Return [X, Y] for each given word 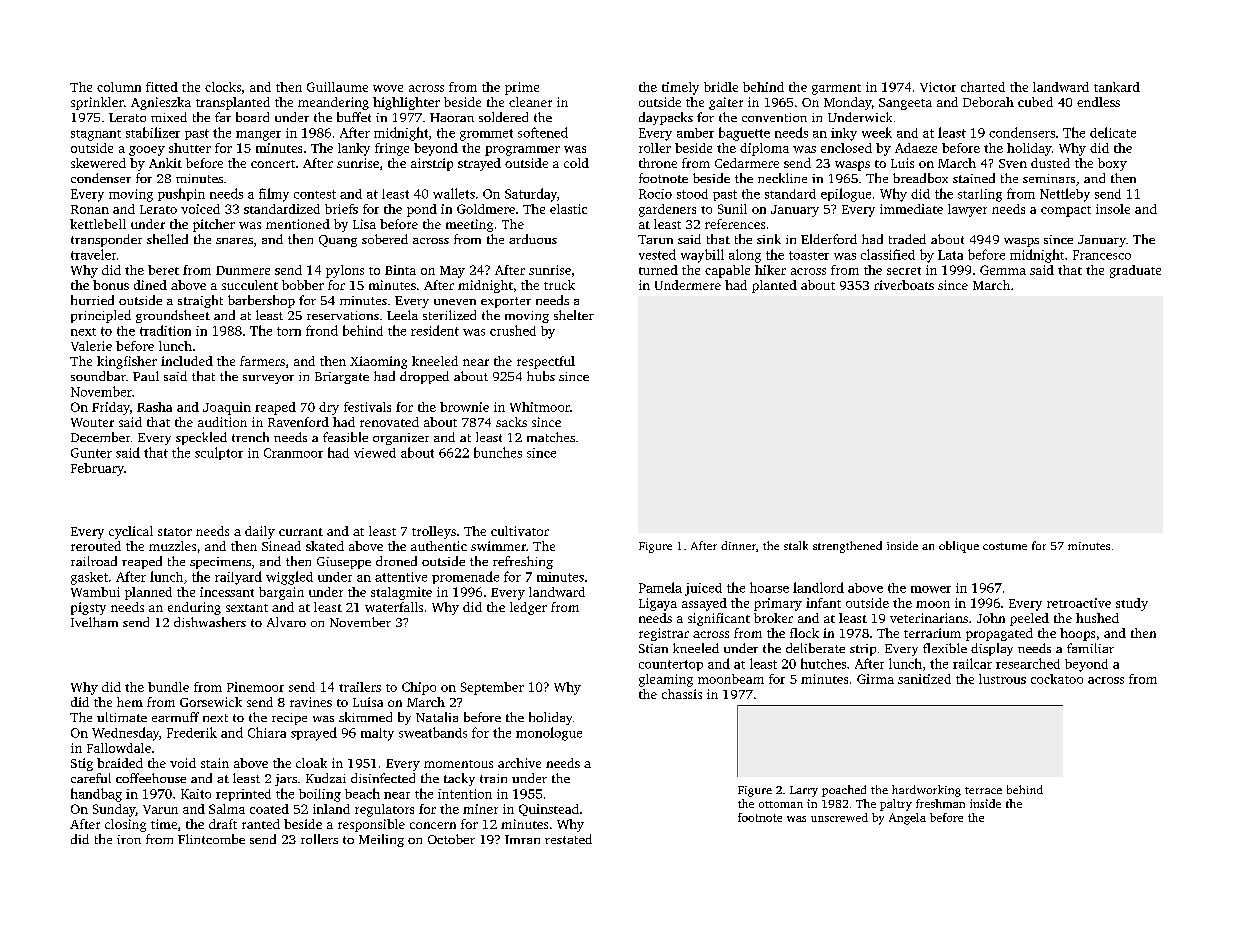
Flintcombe [211, 839]
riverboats [904, 285]
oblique [959, 547]
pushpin [181, 194]
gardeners [667, 210]
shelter [574, 315]
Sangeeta [905, 104]
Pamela [660, 587]
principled [101, 316]
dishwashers [210, 622]
